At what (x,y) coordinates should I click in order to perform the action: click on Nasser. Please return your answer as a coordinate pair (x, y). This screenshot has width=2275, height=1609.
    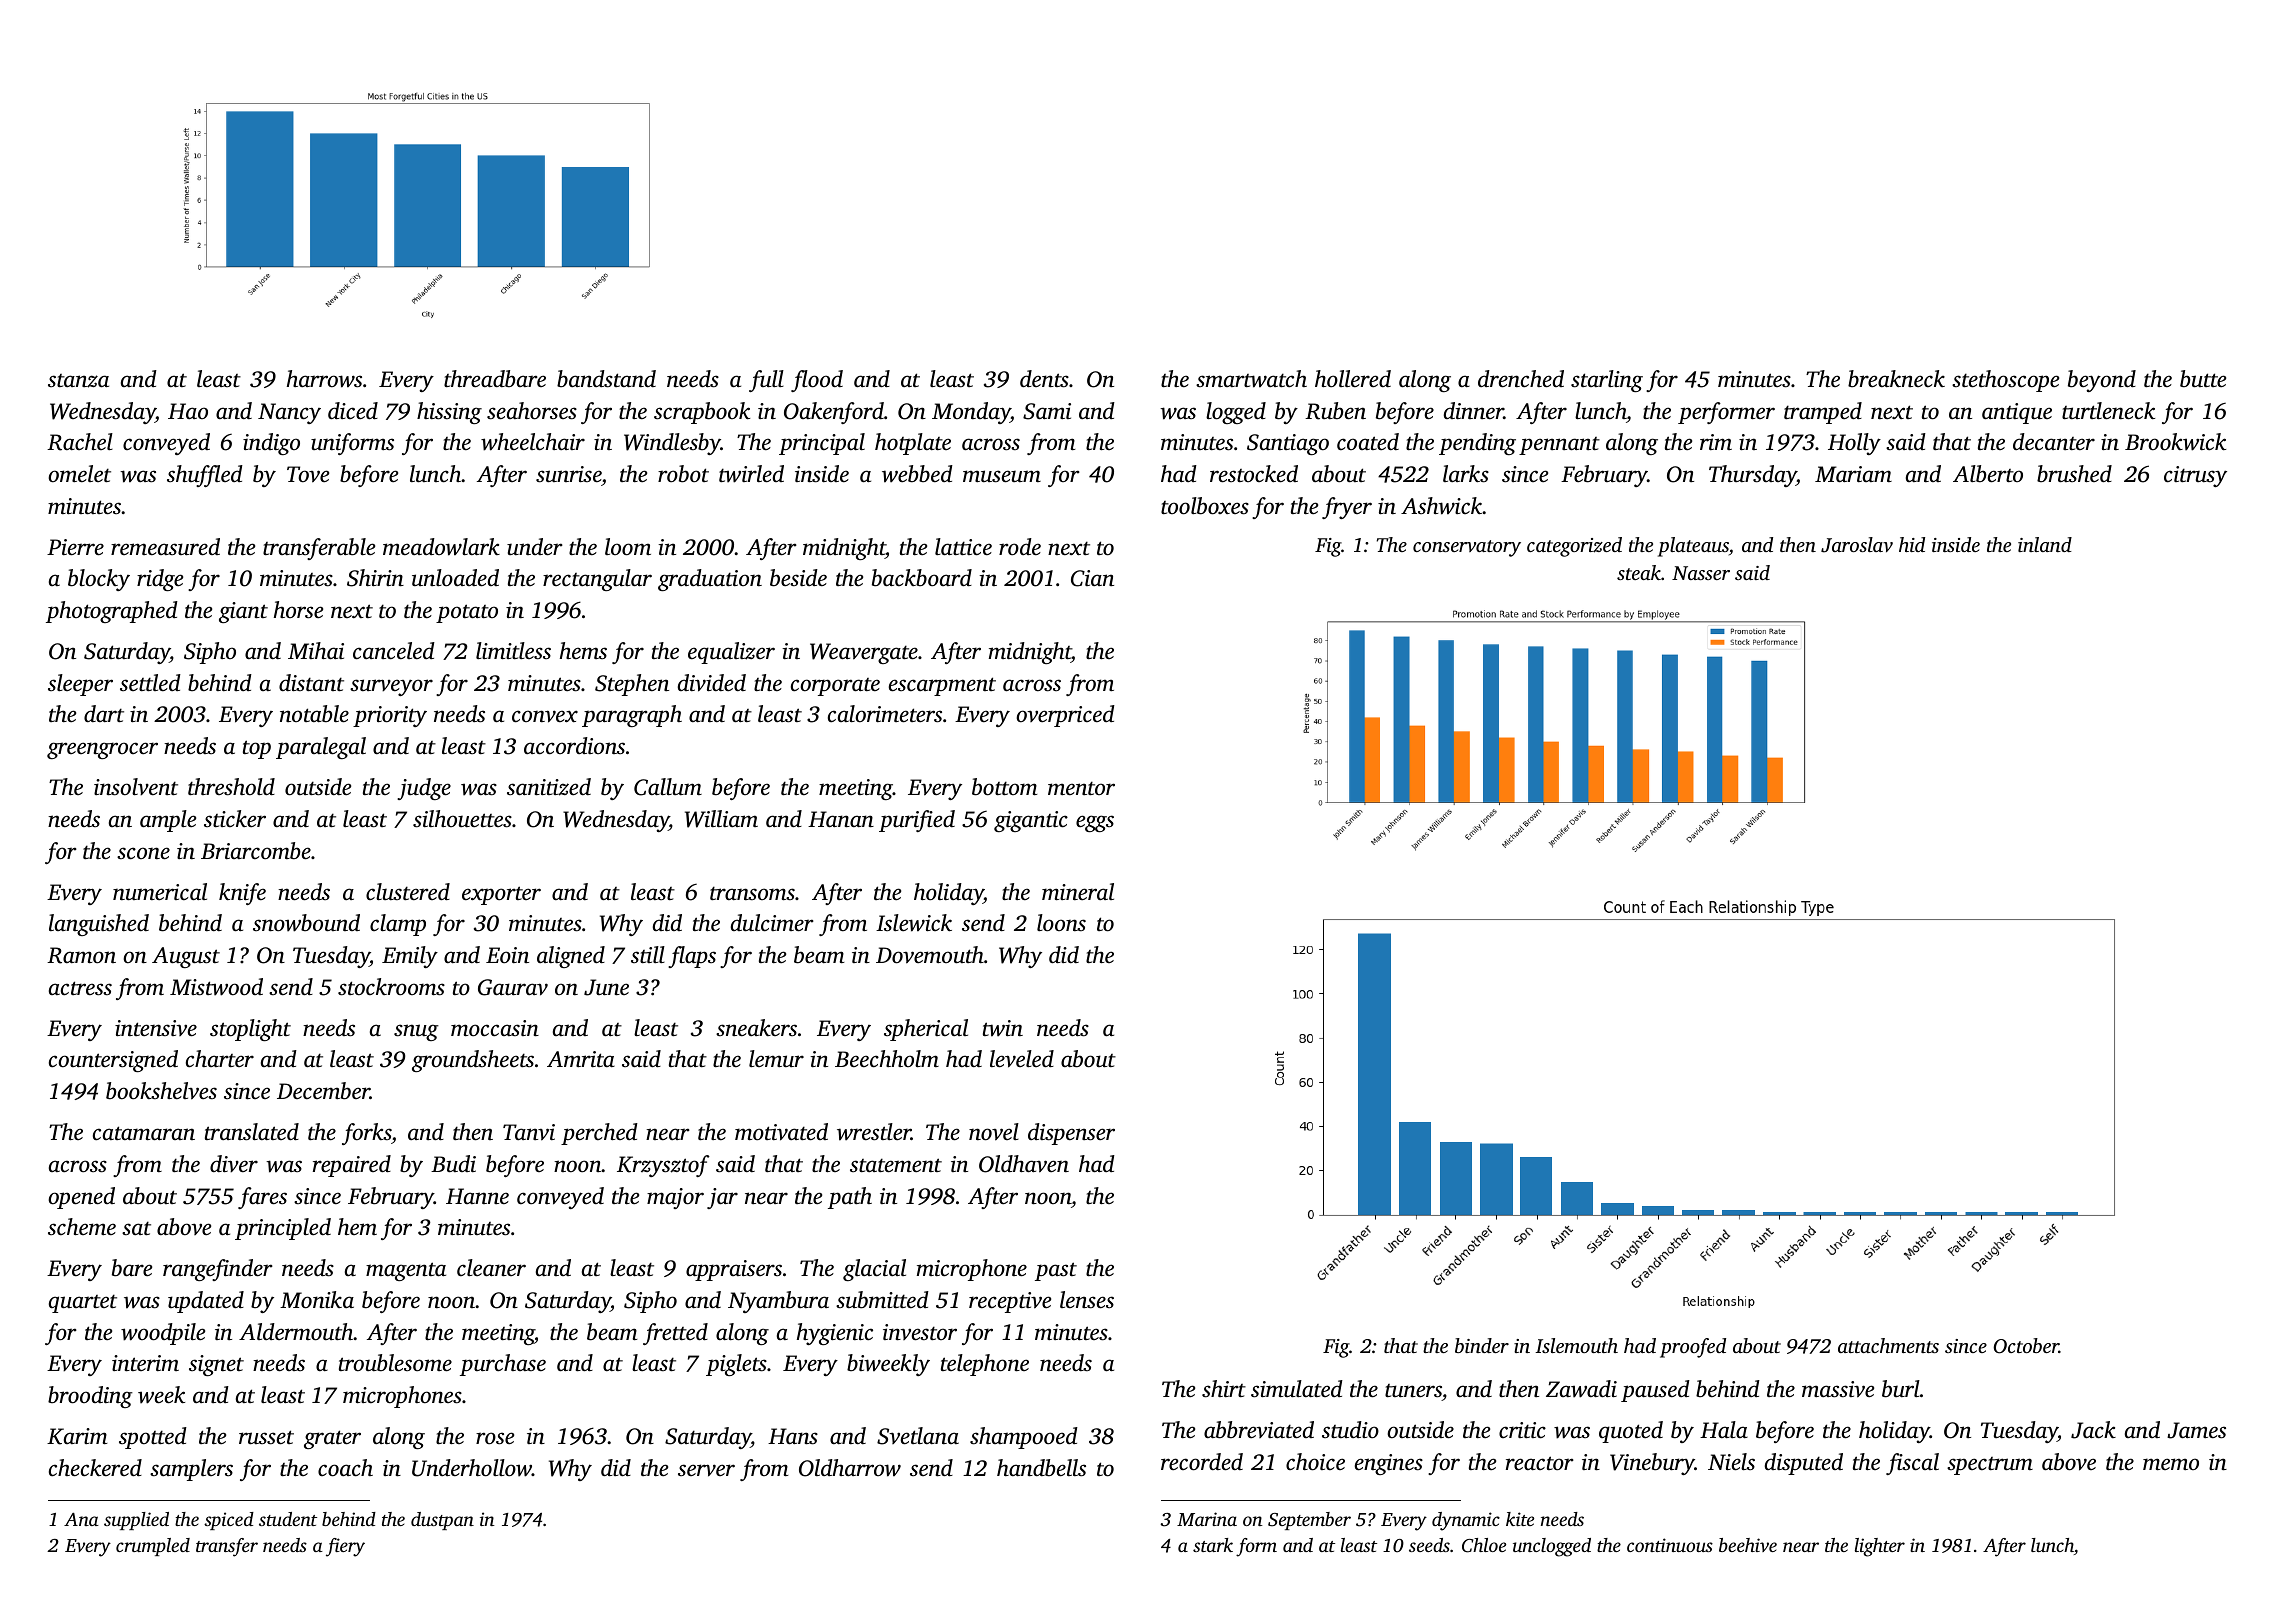
    Looking at the image, I should click on (1701, 573).
